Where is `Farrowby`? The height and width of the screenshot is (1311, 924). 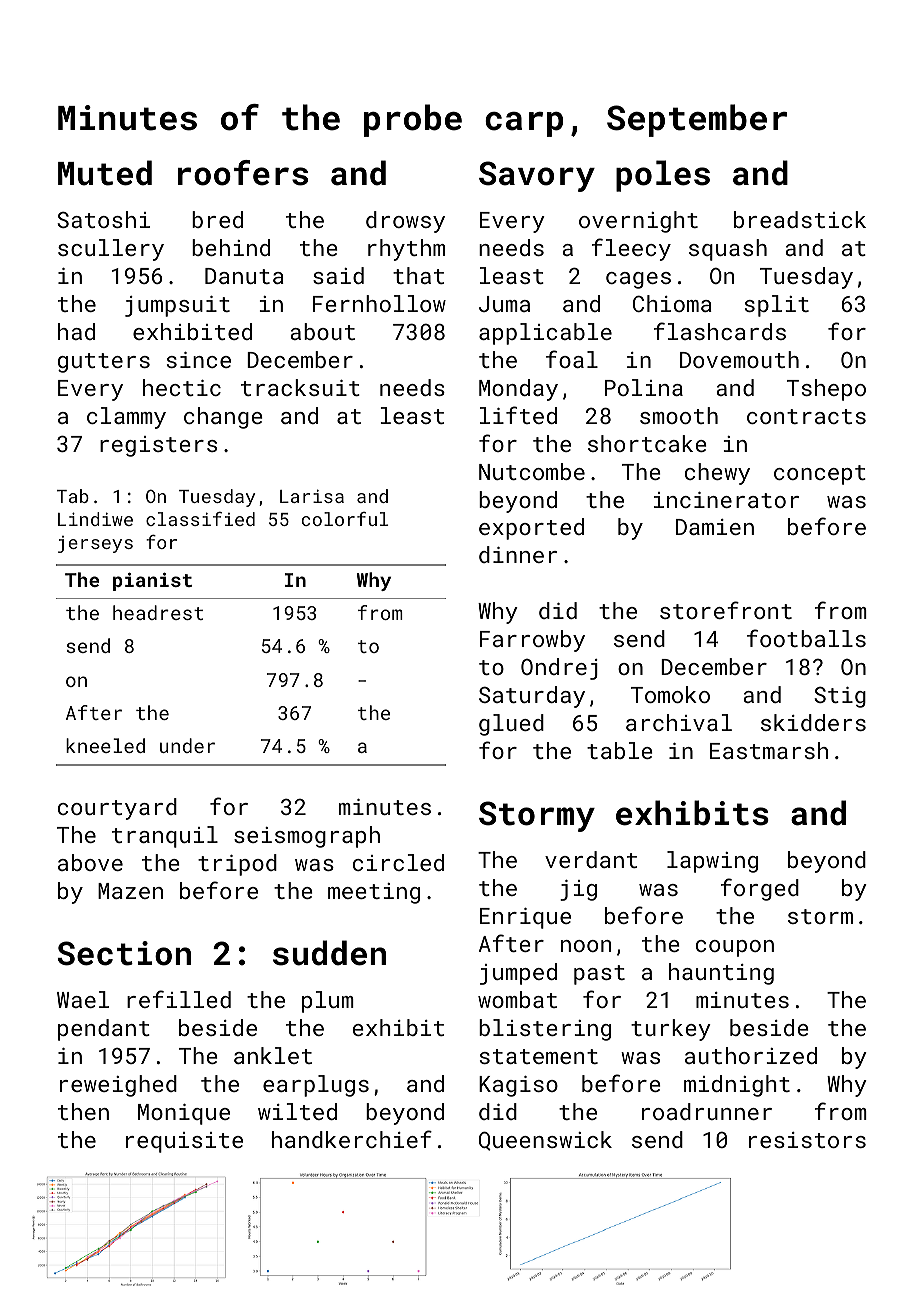
Farrowby is located at coordinates (532, 641).
